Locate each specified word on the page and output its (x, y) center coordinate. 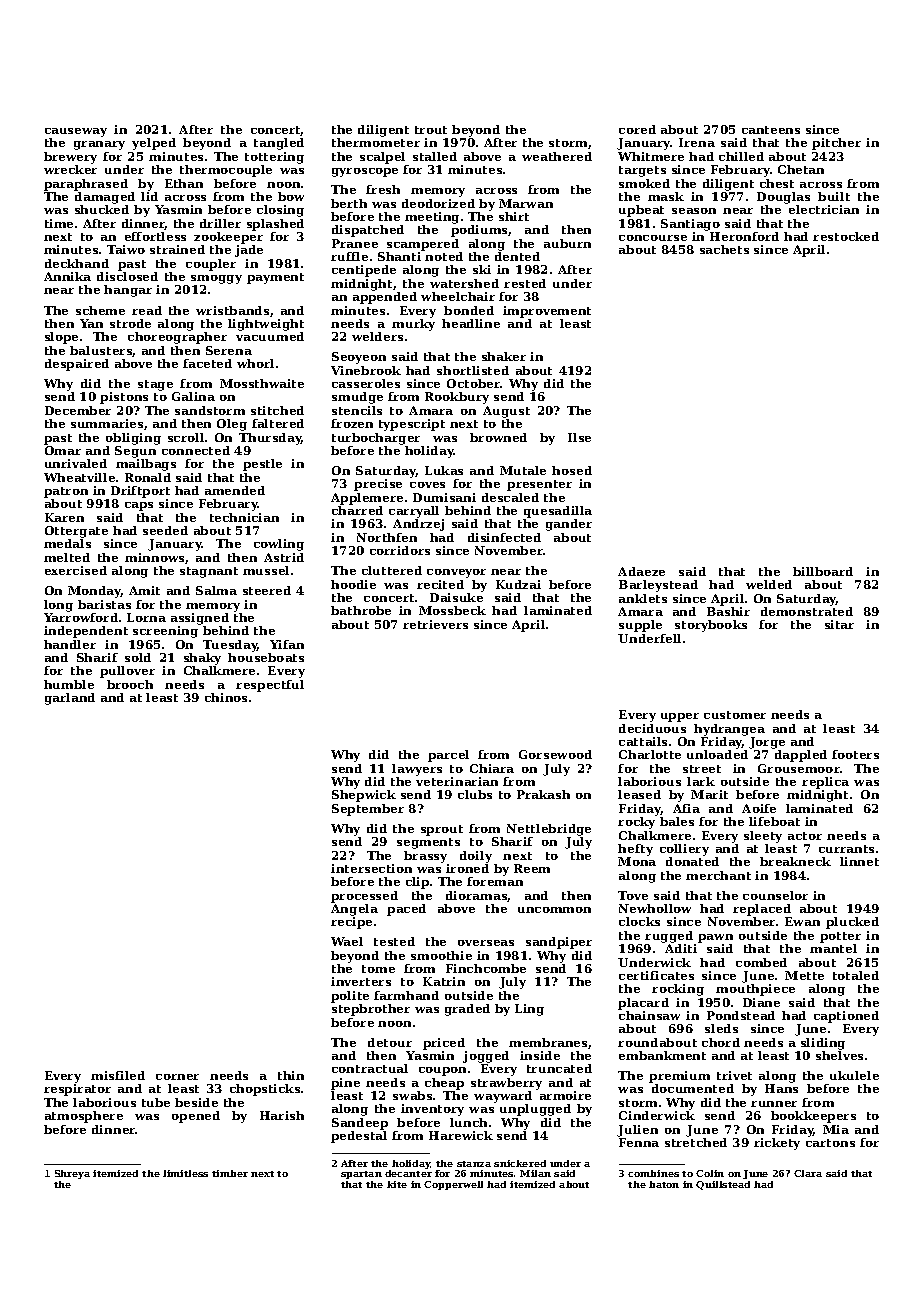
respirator (77, 1090)
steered (267, 590)
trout (431, 130)
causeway (76, 132)
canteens (771, 130)
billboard (823, 571)
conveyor (456, 573)
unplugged (535, 1110)
